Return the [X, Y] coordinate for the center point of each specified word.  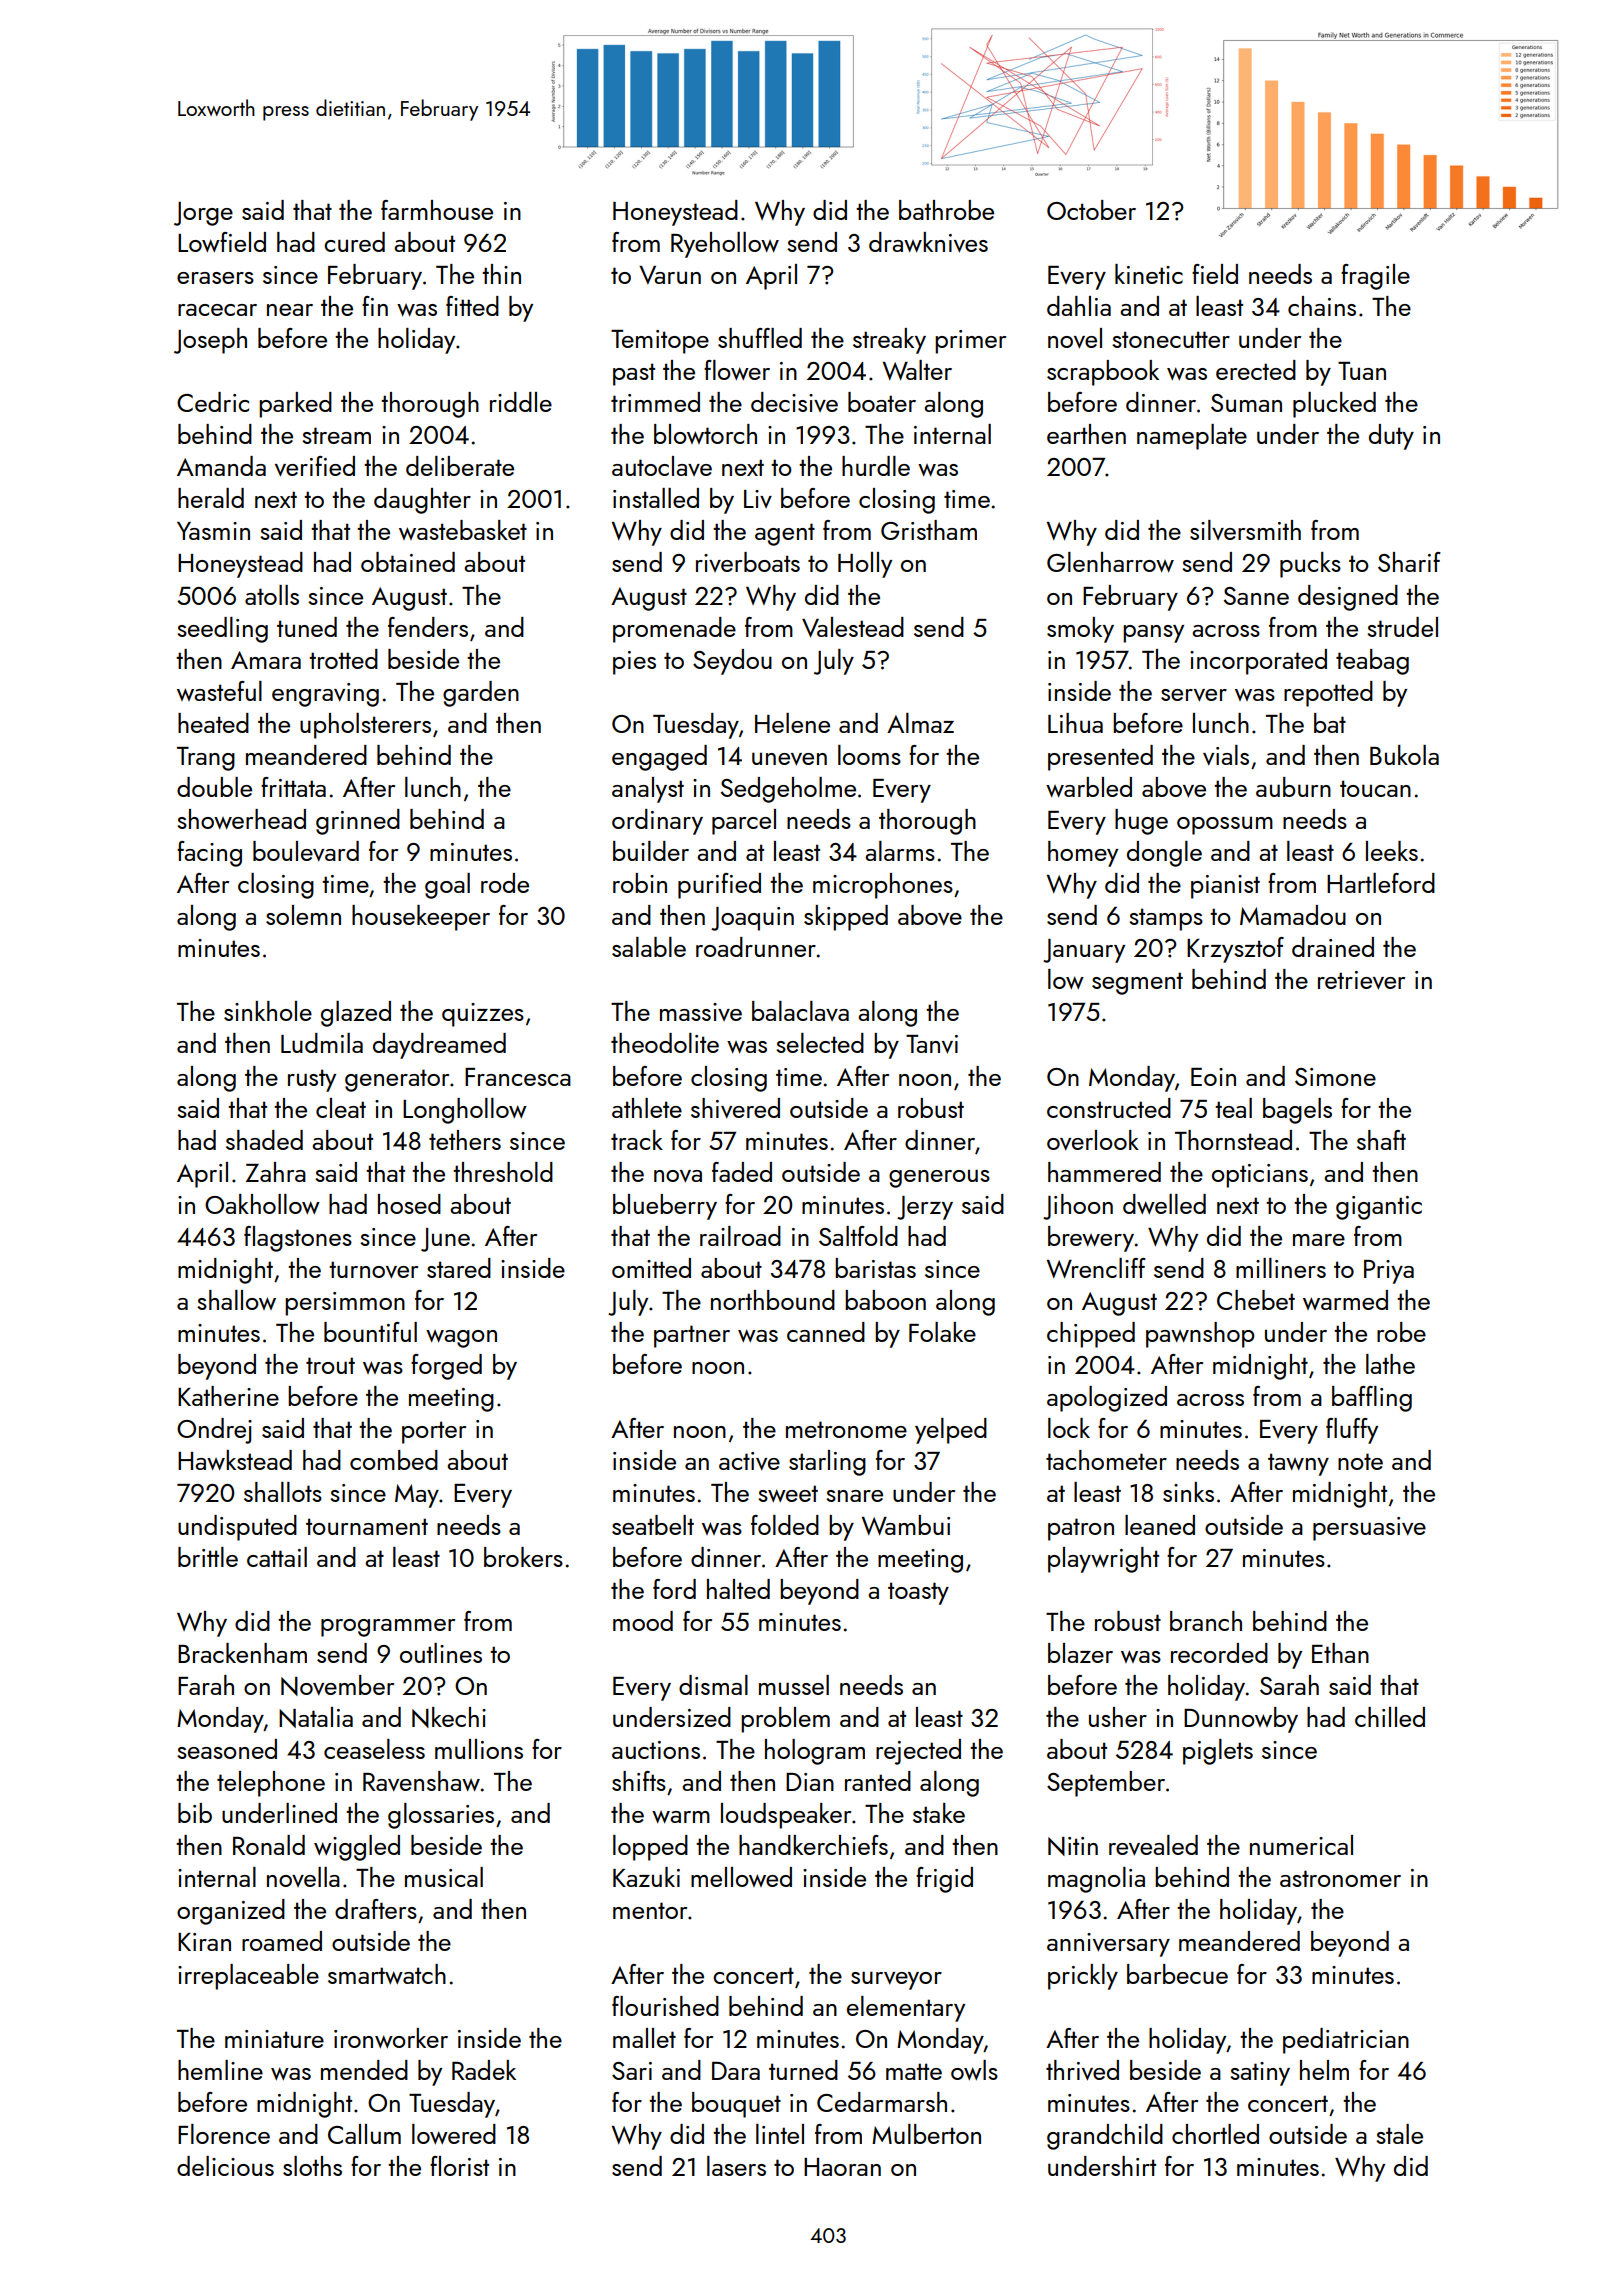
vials [1226, 755]
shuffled [760, 338]
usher [1118, 1717]
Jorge [203, 214]
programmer [388, 1628]
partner [692, 1336]
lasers [736, 2166]
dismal [713, 1685]
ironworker [391, 2038]
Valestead [853, 627]
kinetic [1149, 274]
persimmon [345, 1304]
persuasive [1369, 1529]
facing [209, 854]
